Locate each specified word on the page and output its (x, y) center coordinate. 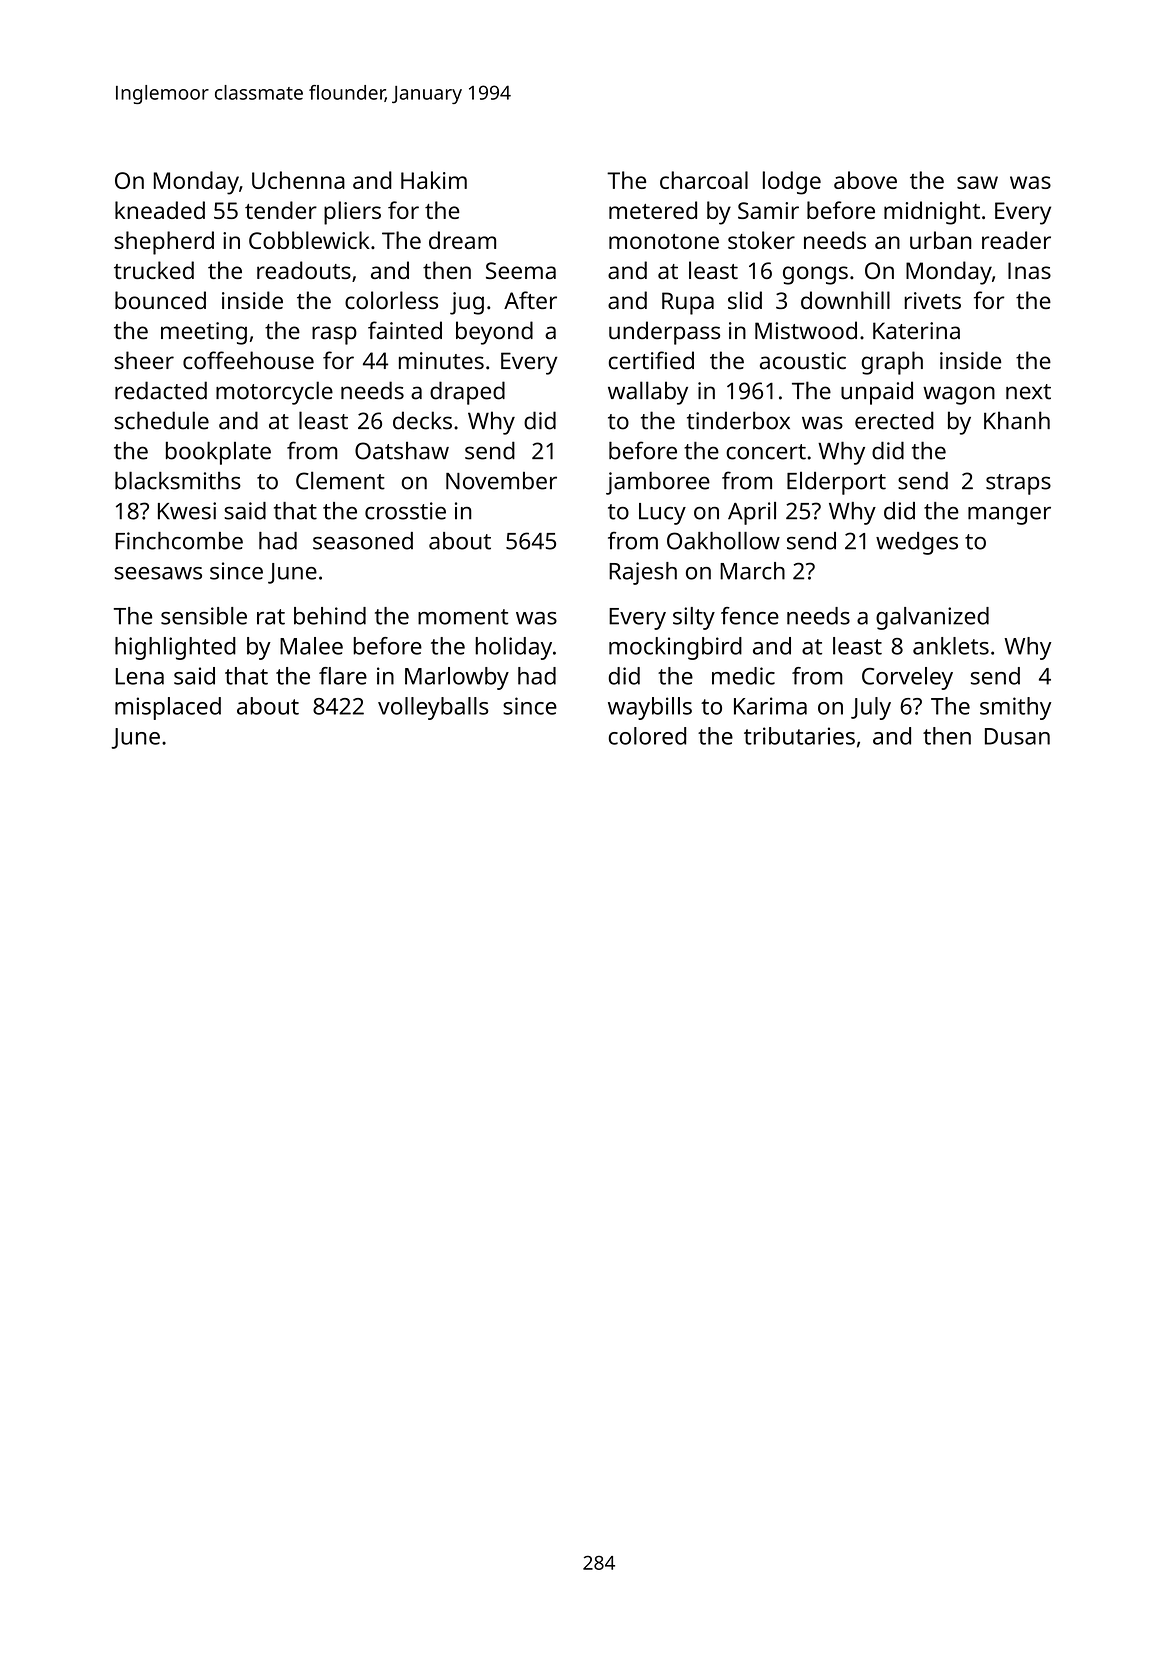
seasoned (363, 541)
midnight (932, 213)
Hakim (434, 180)
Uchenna (298, 180)
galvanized (932, 618)
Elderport (836, 483)
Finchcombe (179, 541)
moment (463, 617)
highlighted (175, 648)
